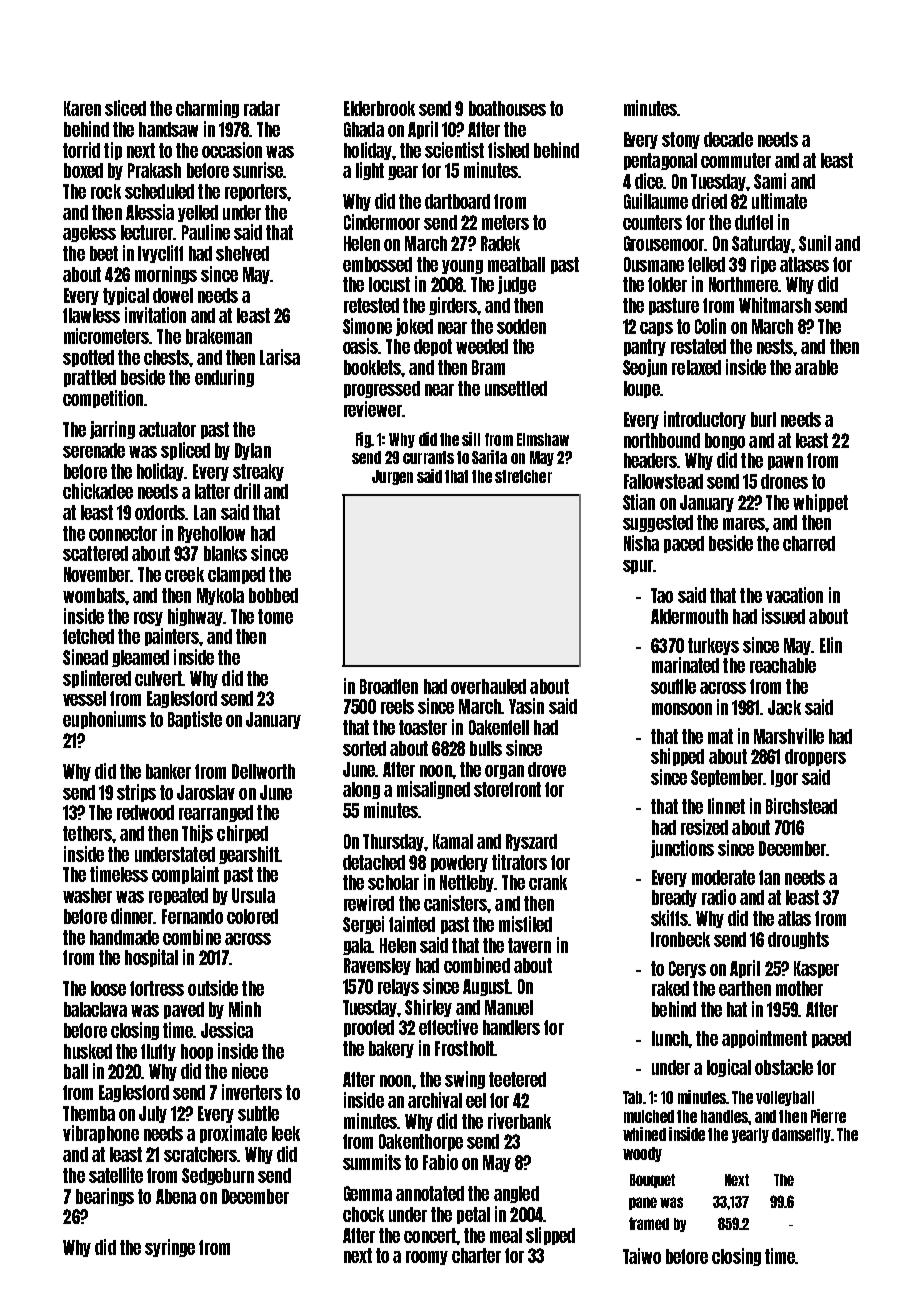 This image has height=1308, width=924. What do you see at coordinates (638, 567) in the image?
I see `spur` at bounding box center [638, 567].
